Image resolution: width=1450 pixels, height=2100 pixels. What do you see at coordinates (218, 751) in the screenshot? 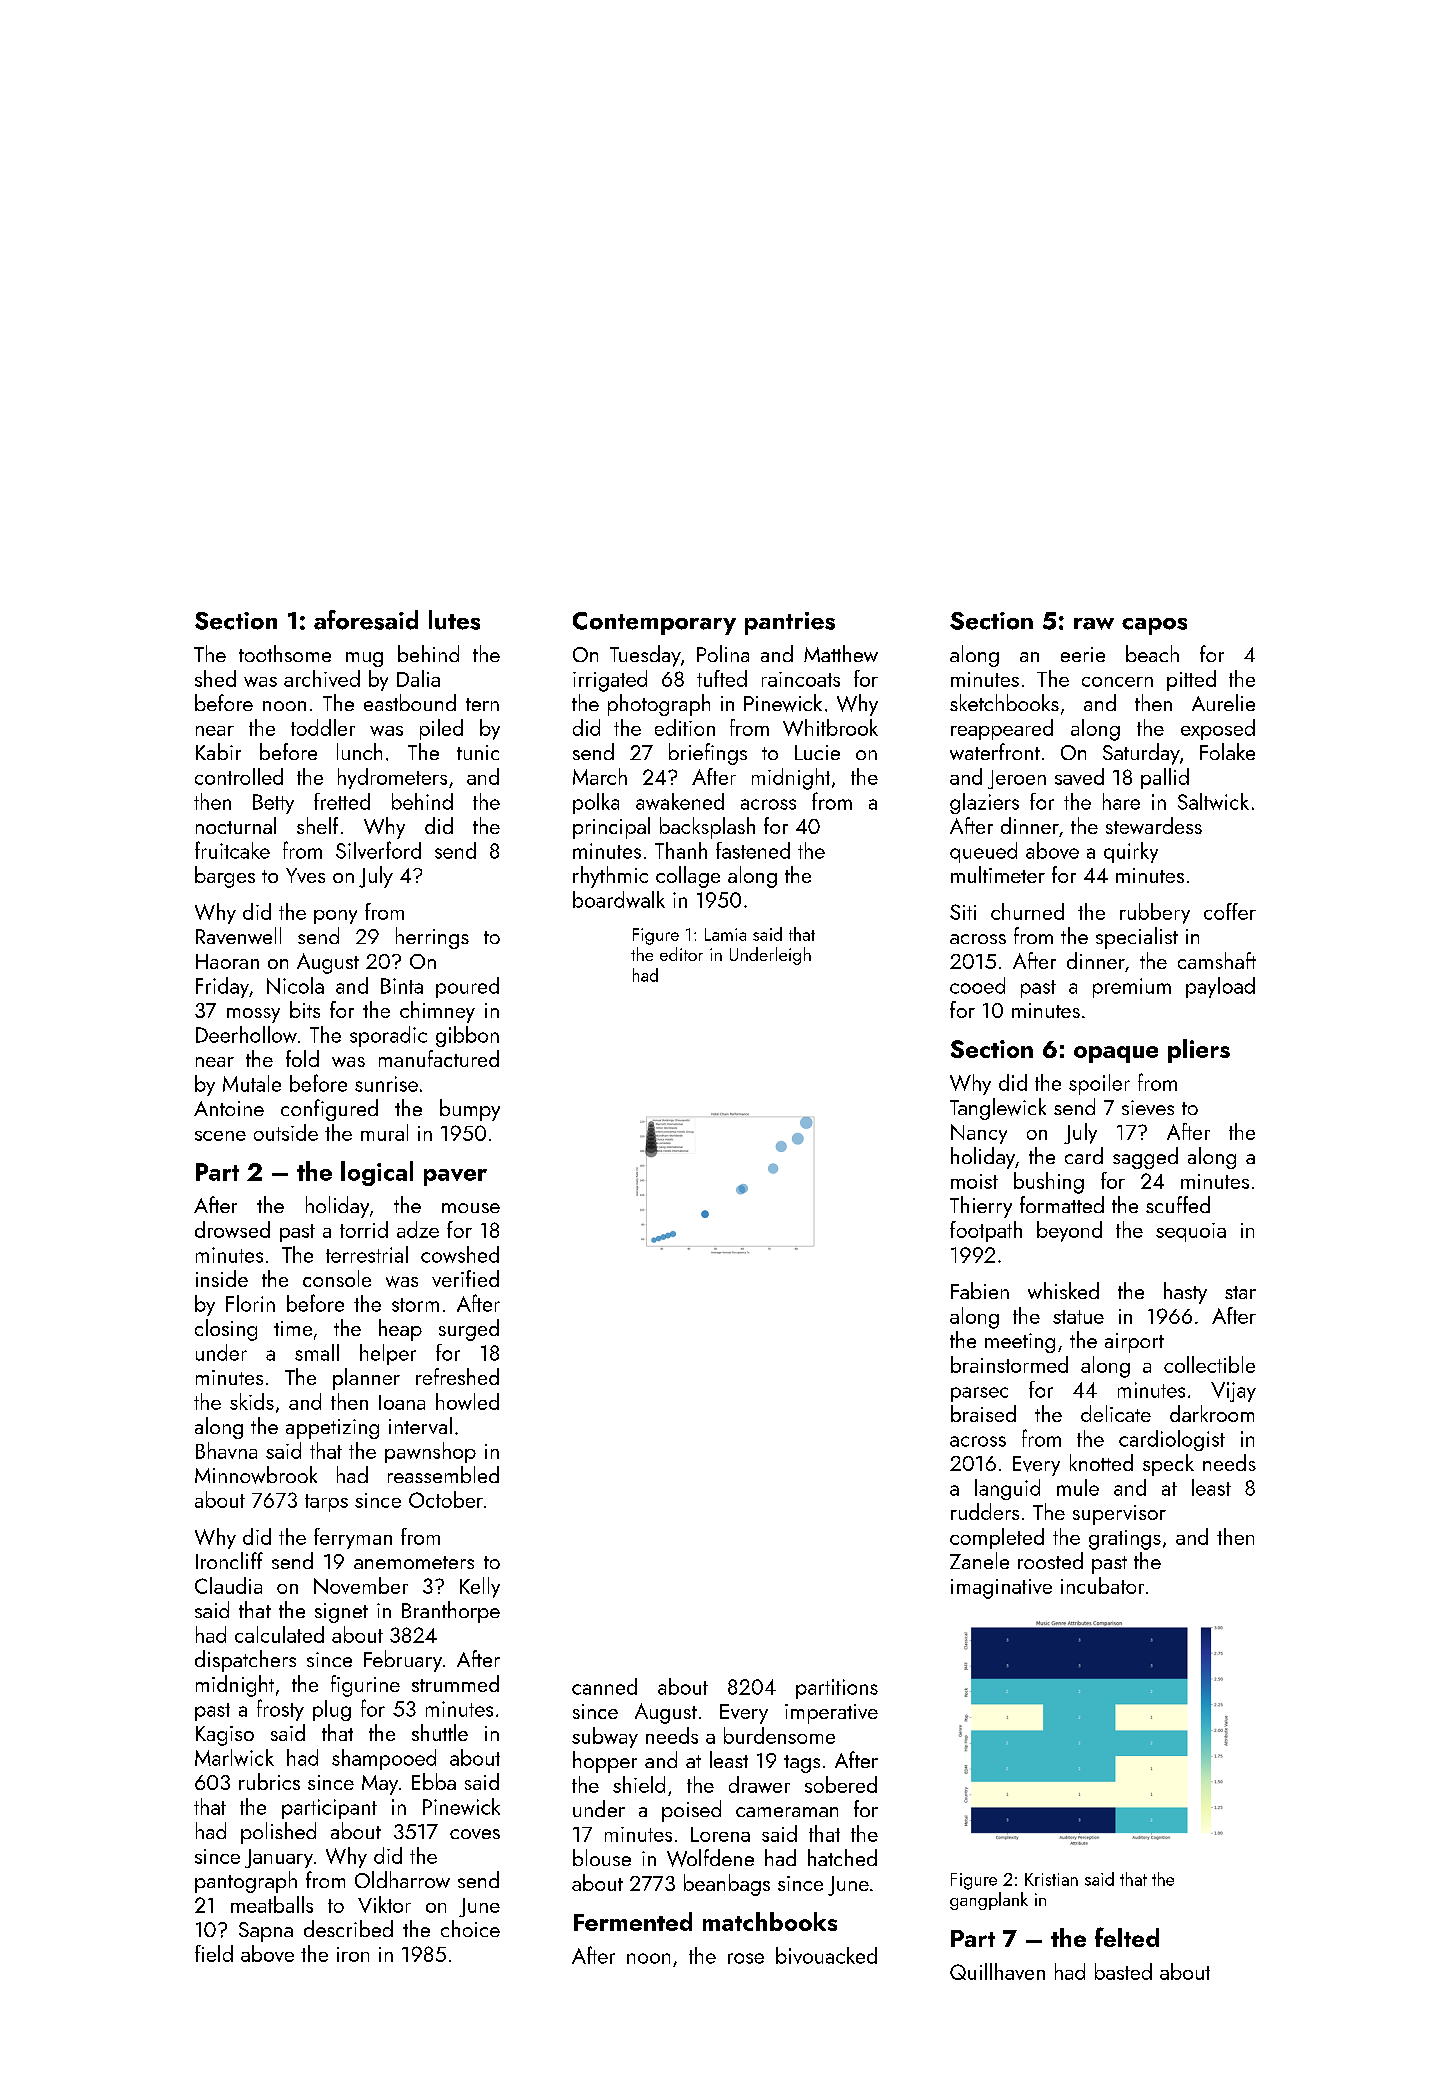
I see `Kabir` at bounding box center [218, 751].
